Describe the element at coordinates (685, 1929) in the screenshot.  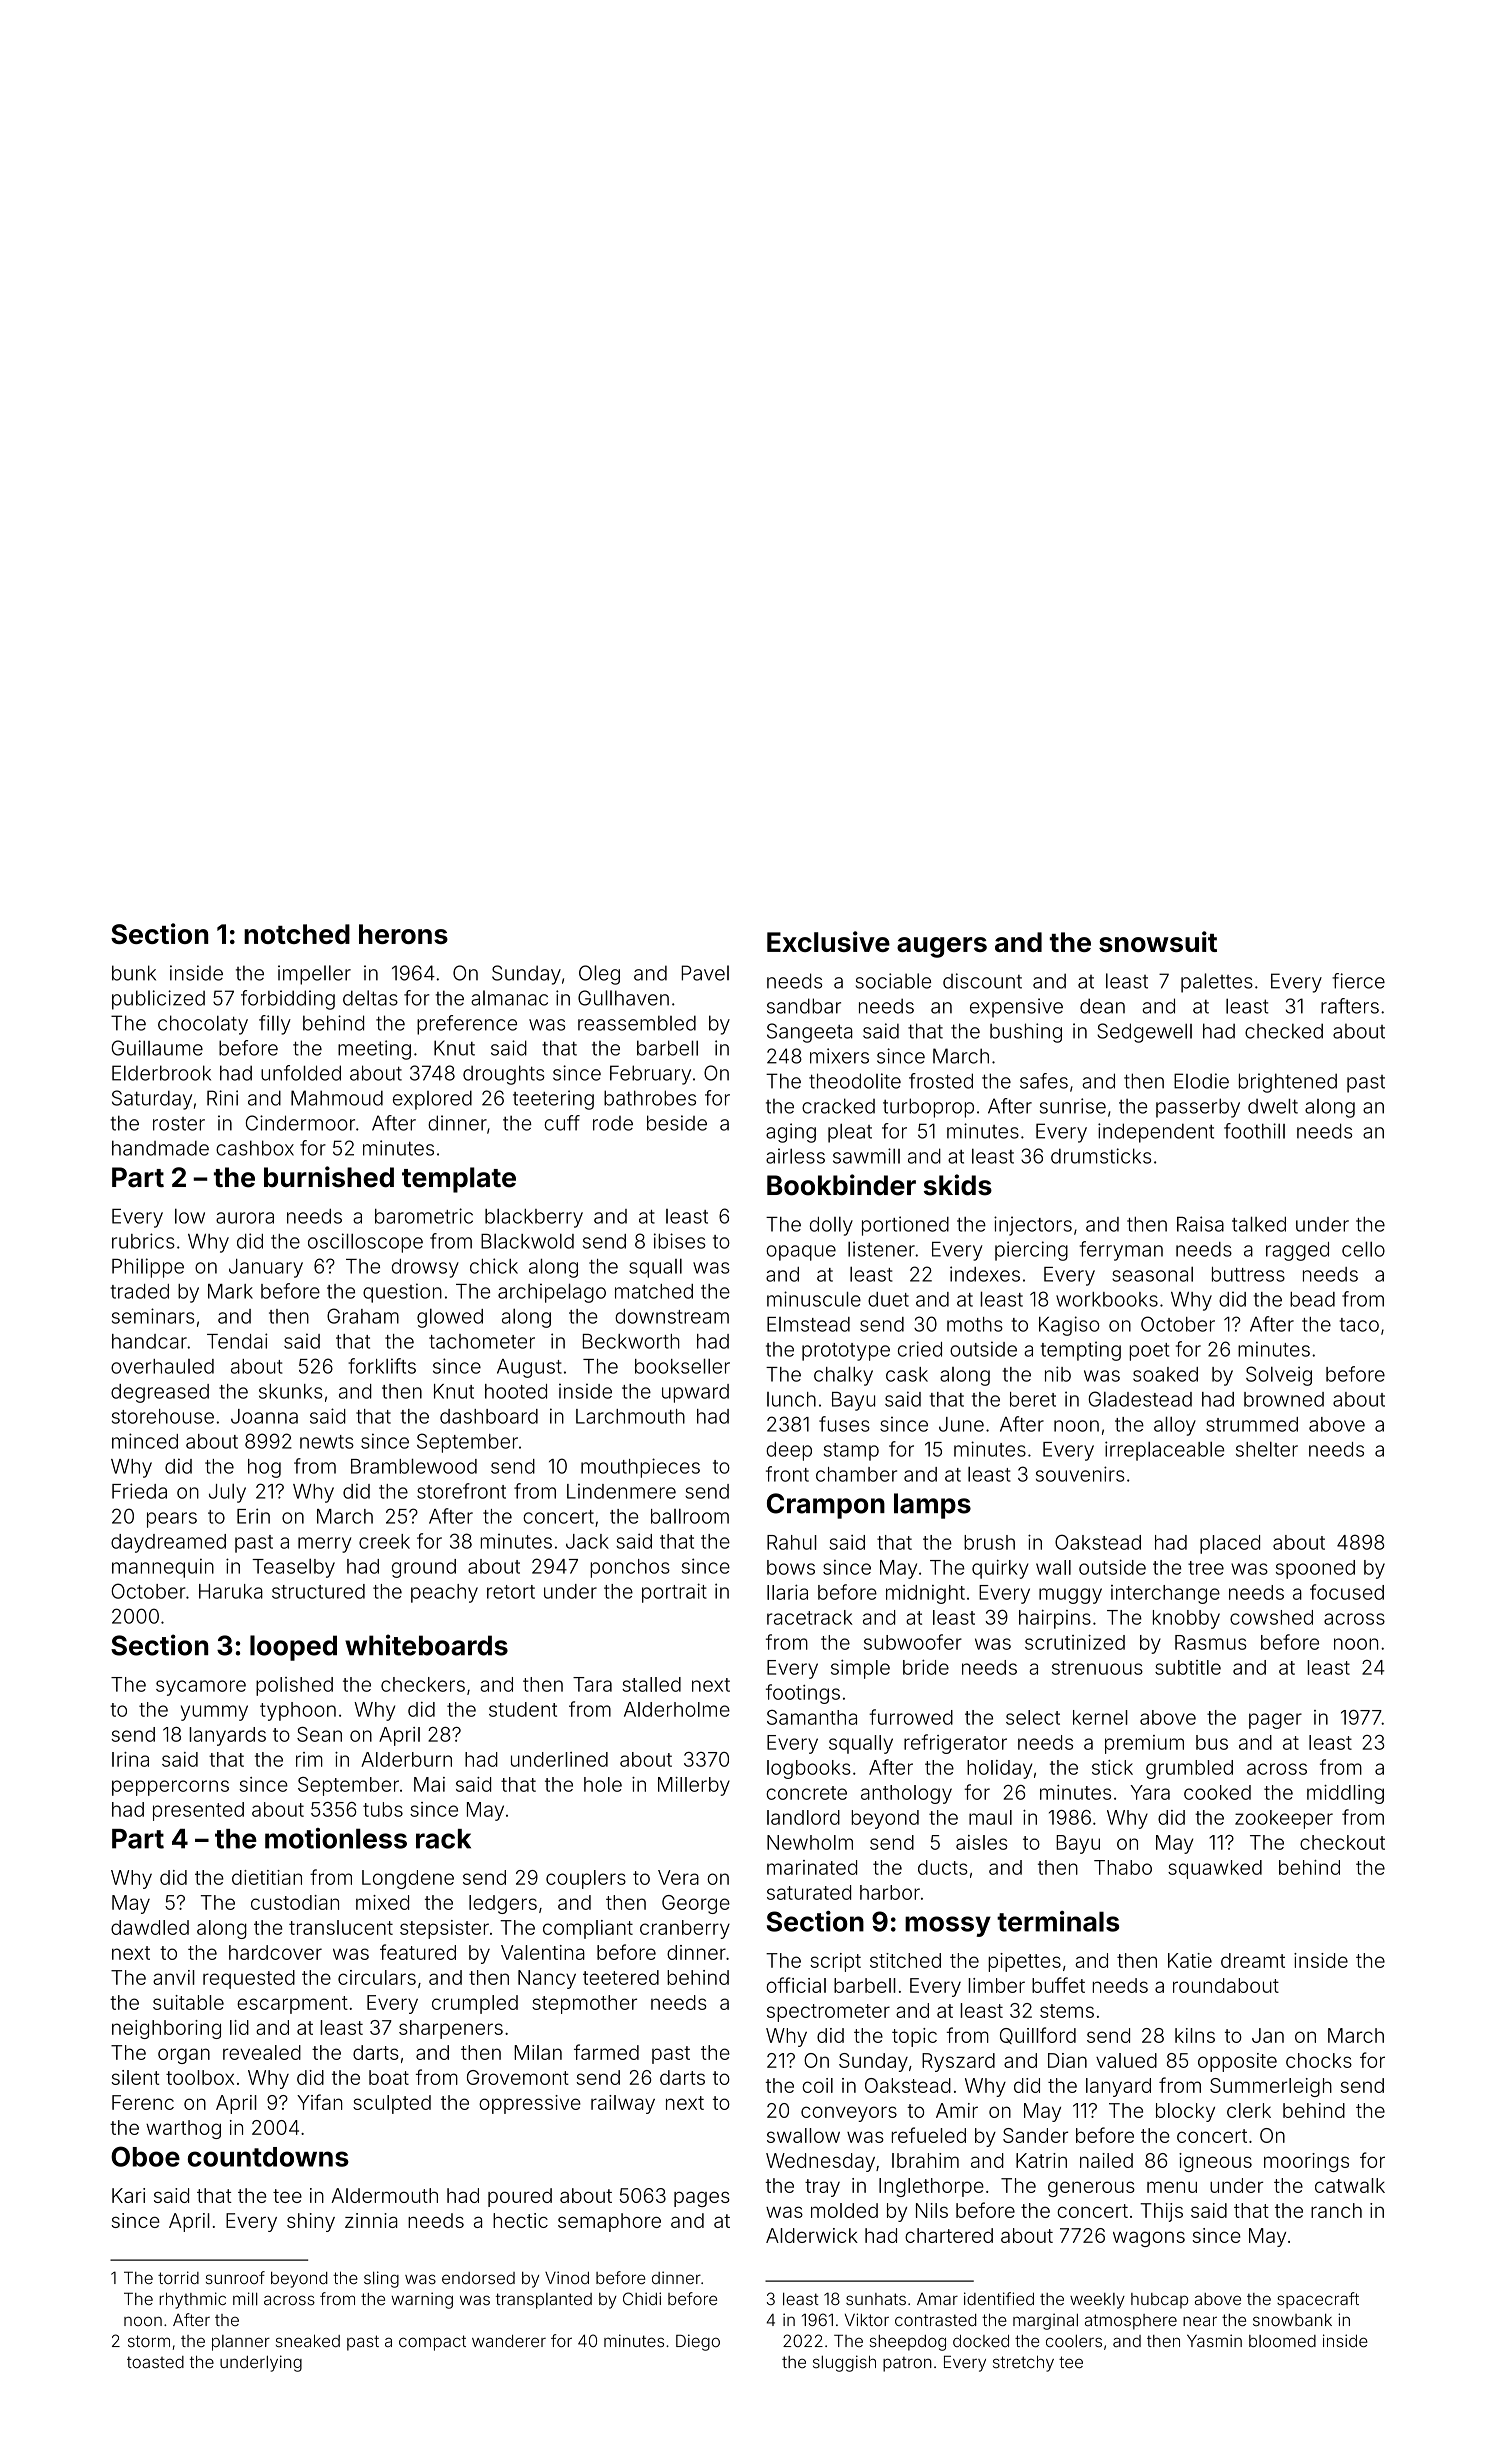
I see `cranberry` at that location.
